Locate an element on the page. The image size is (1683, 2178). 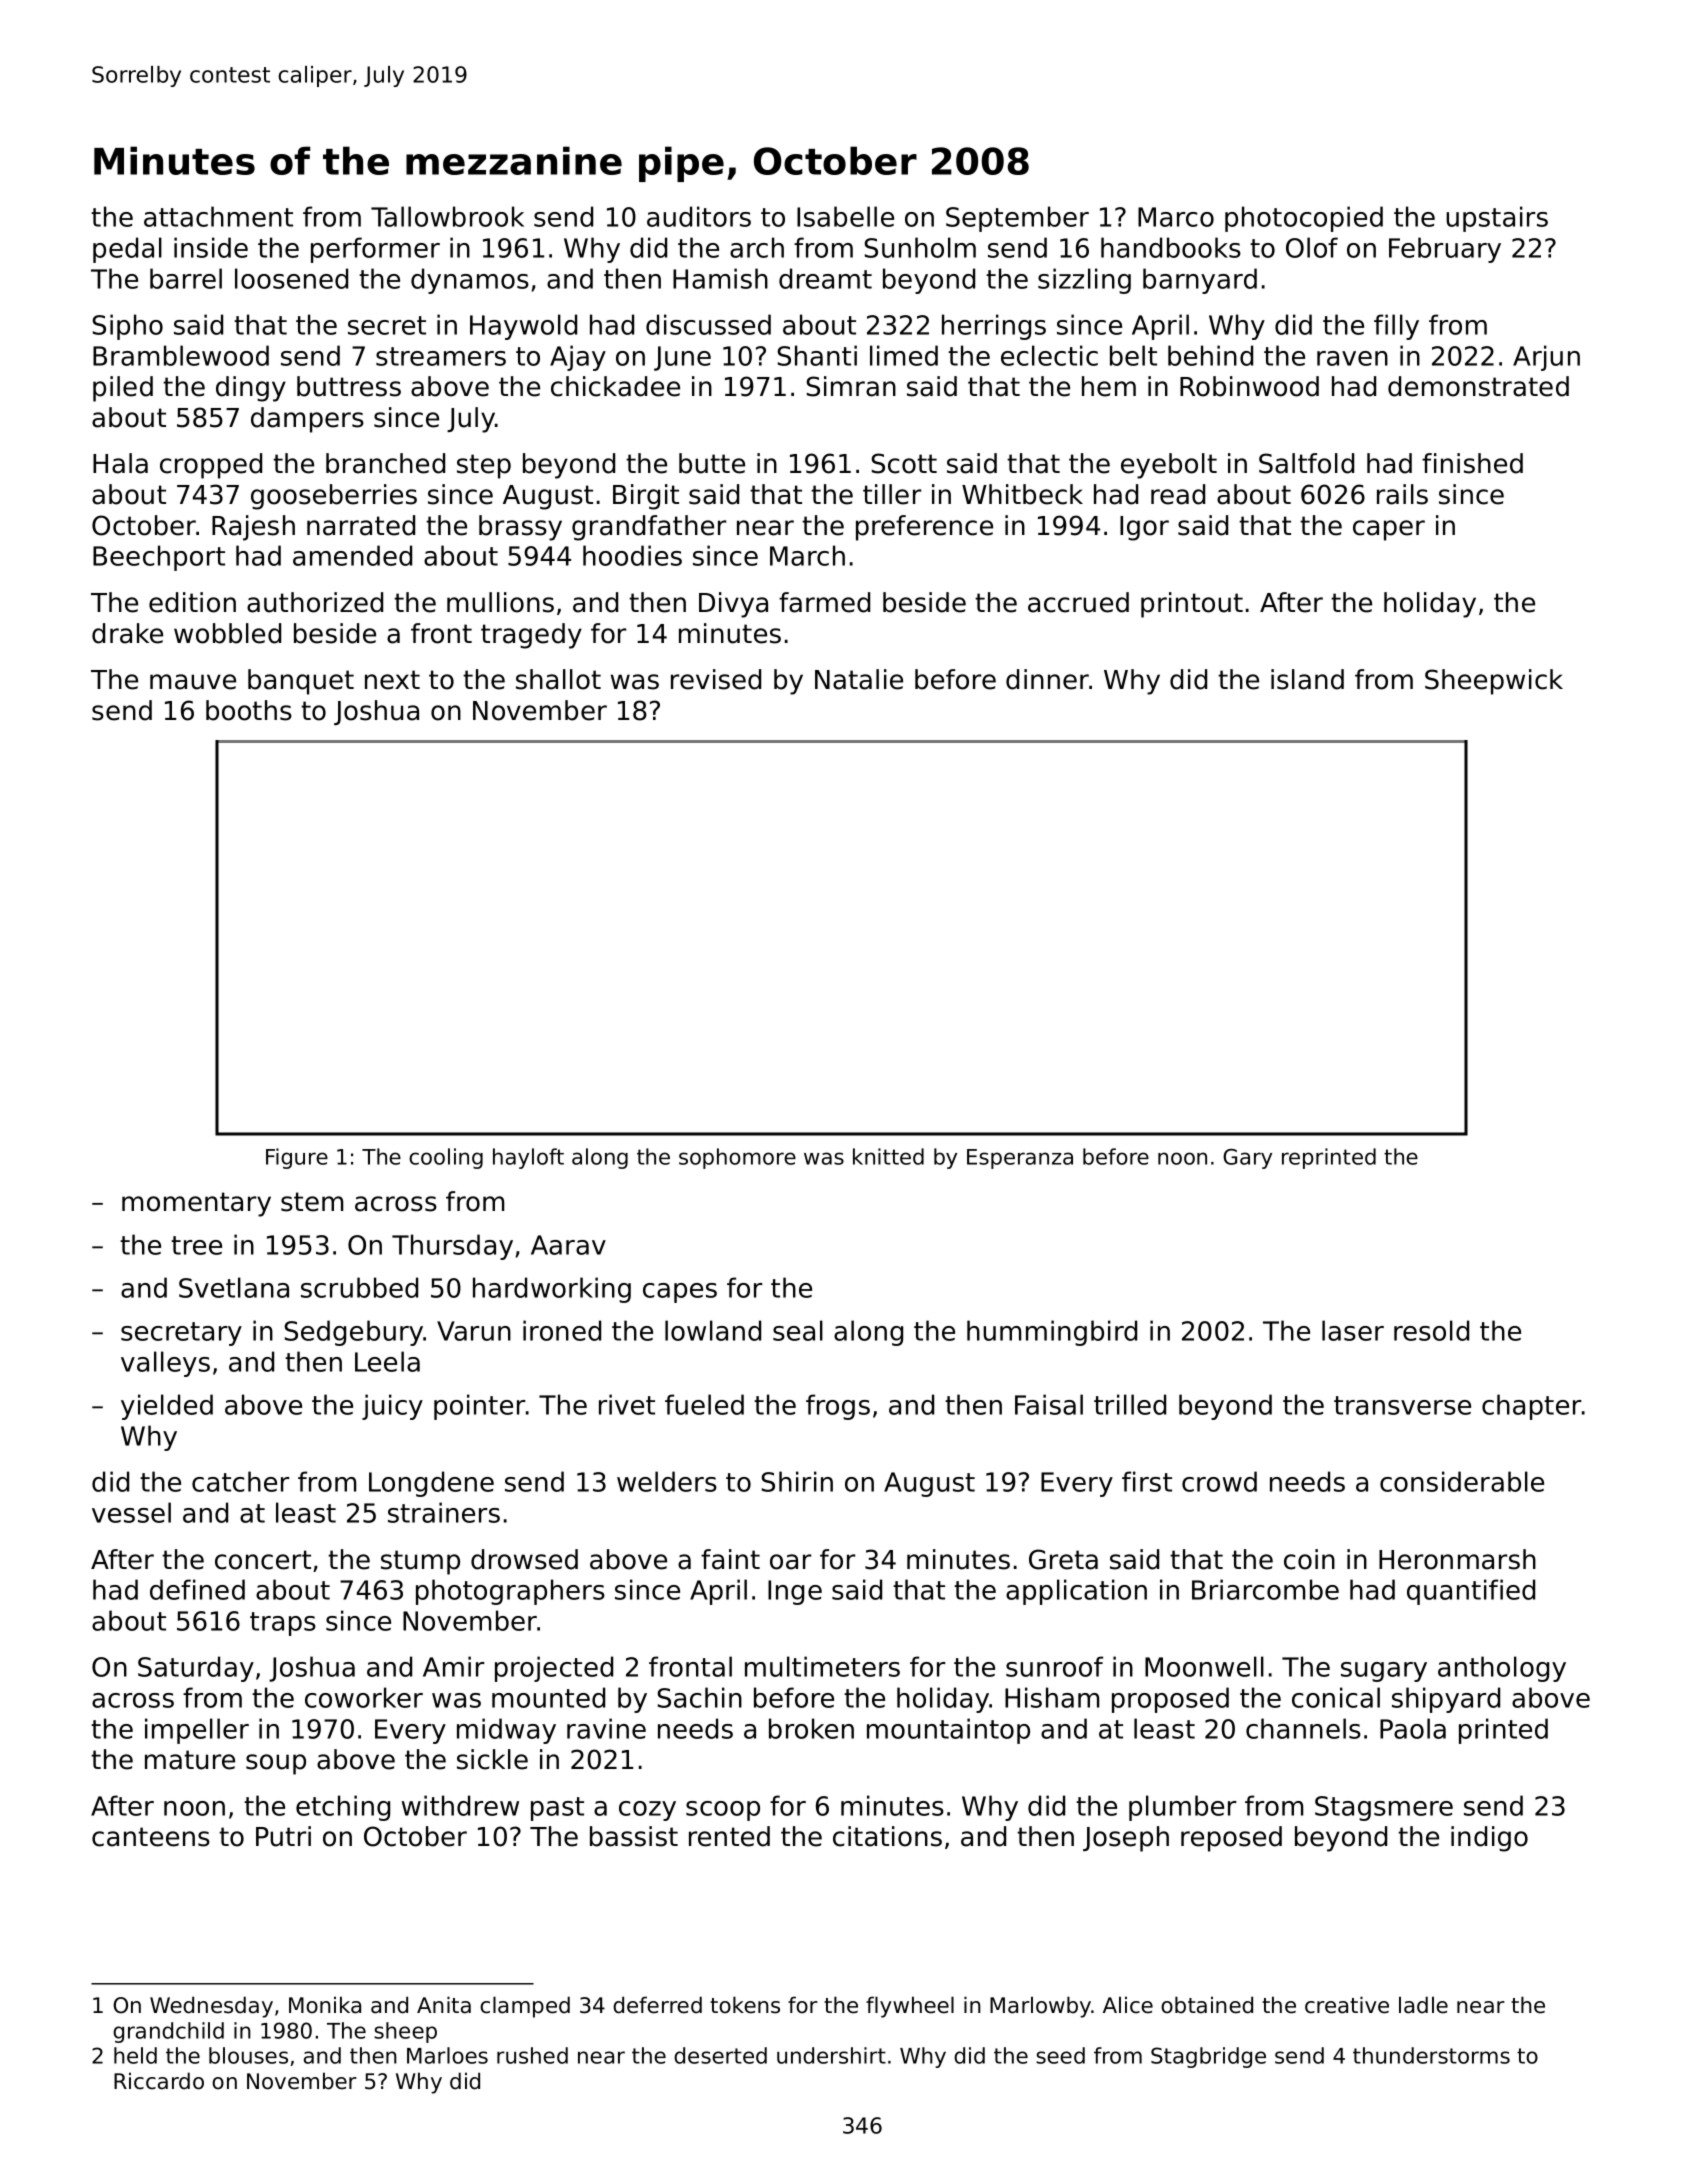
Wednesday is located at coordinates (211, 2007).
